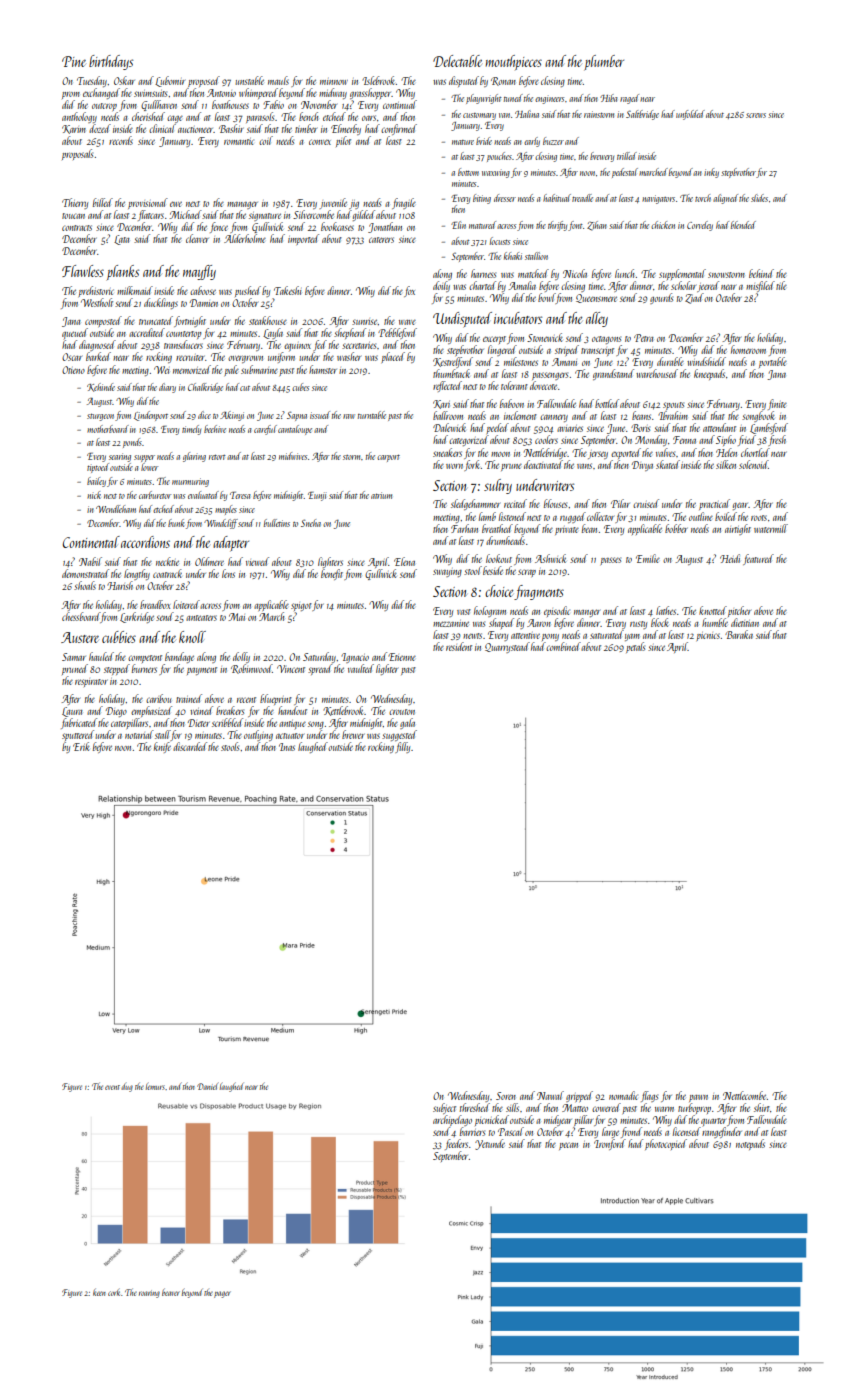 Image resolution: width=849 pixels, height=1400 pixels. What do you see at coordinates (666, 1144) in the image?
I see `photocopied` at bounding box center [666, 1144].
